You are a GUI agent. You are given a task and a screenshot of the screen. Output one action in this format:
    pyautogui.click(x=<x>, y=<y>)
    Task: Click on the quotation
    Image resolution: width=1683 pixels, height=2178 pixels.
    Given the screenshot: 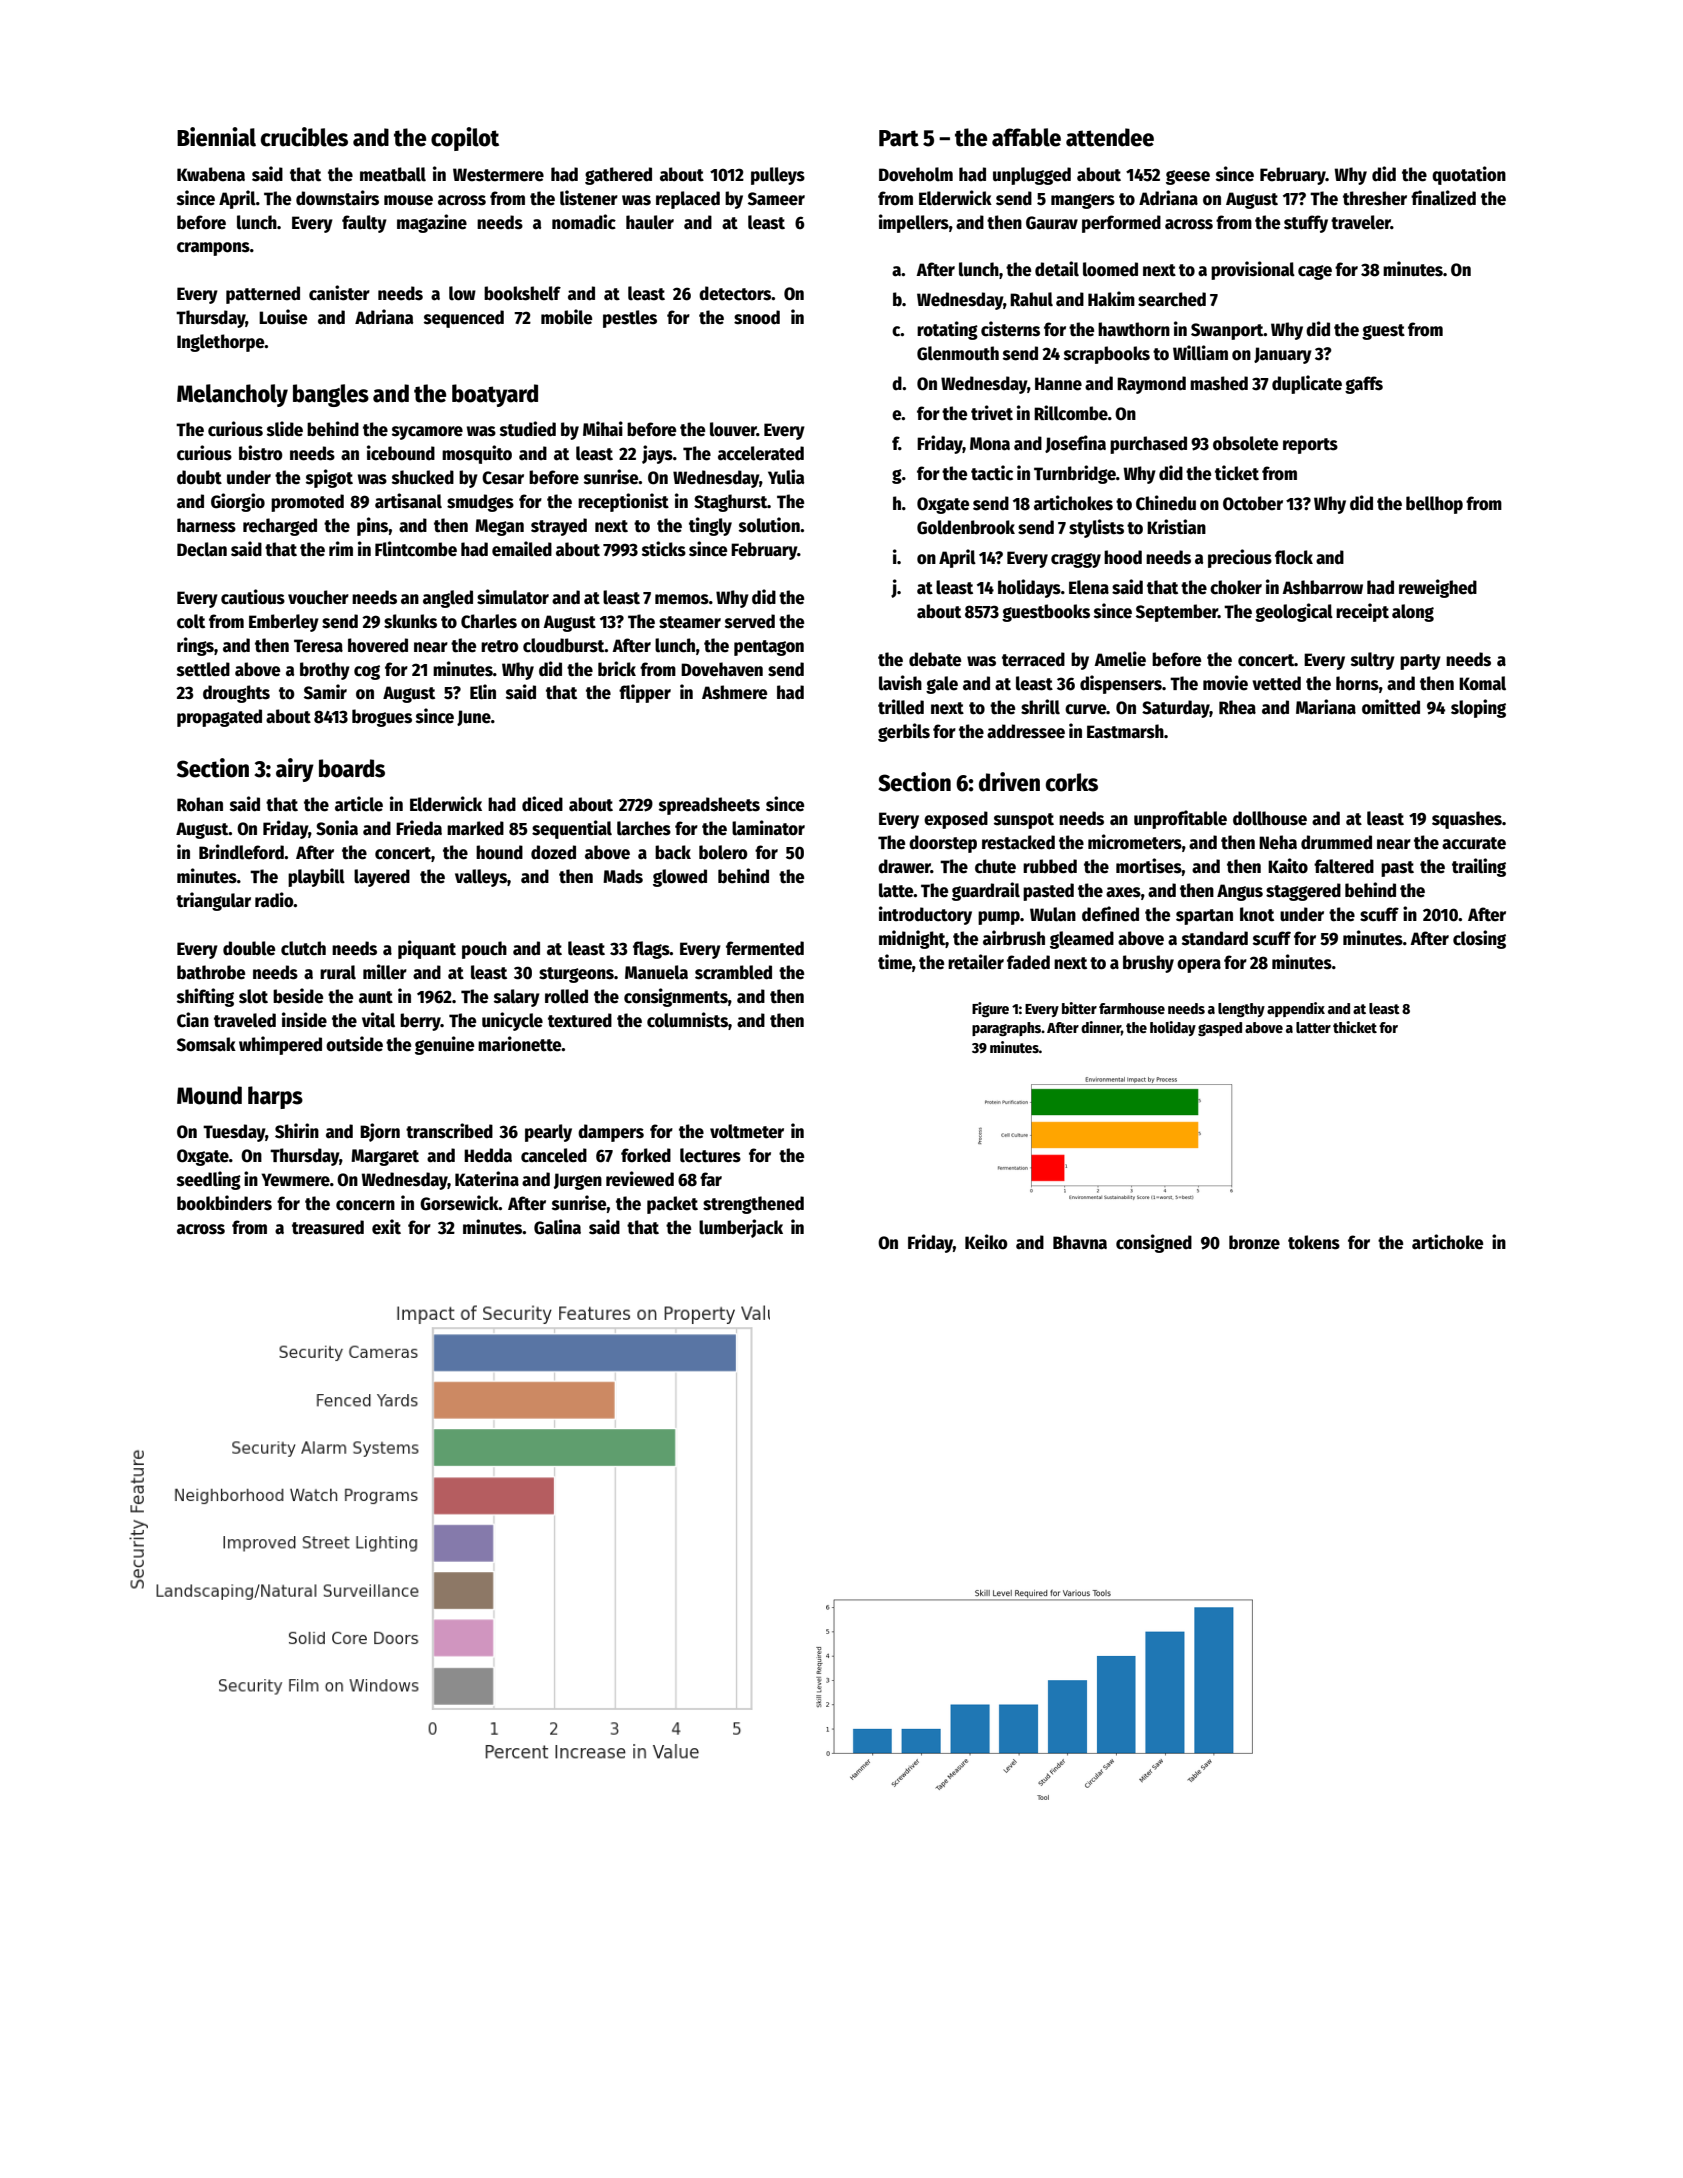 What is the action you would take?
    pyautogui.click(x=1469, y=175)
